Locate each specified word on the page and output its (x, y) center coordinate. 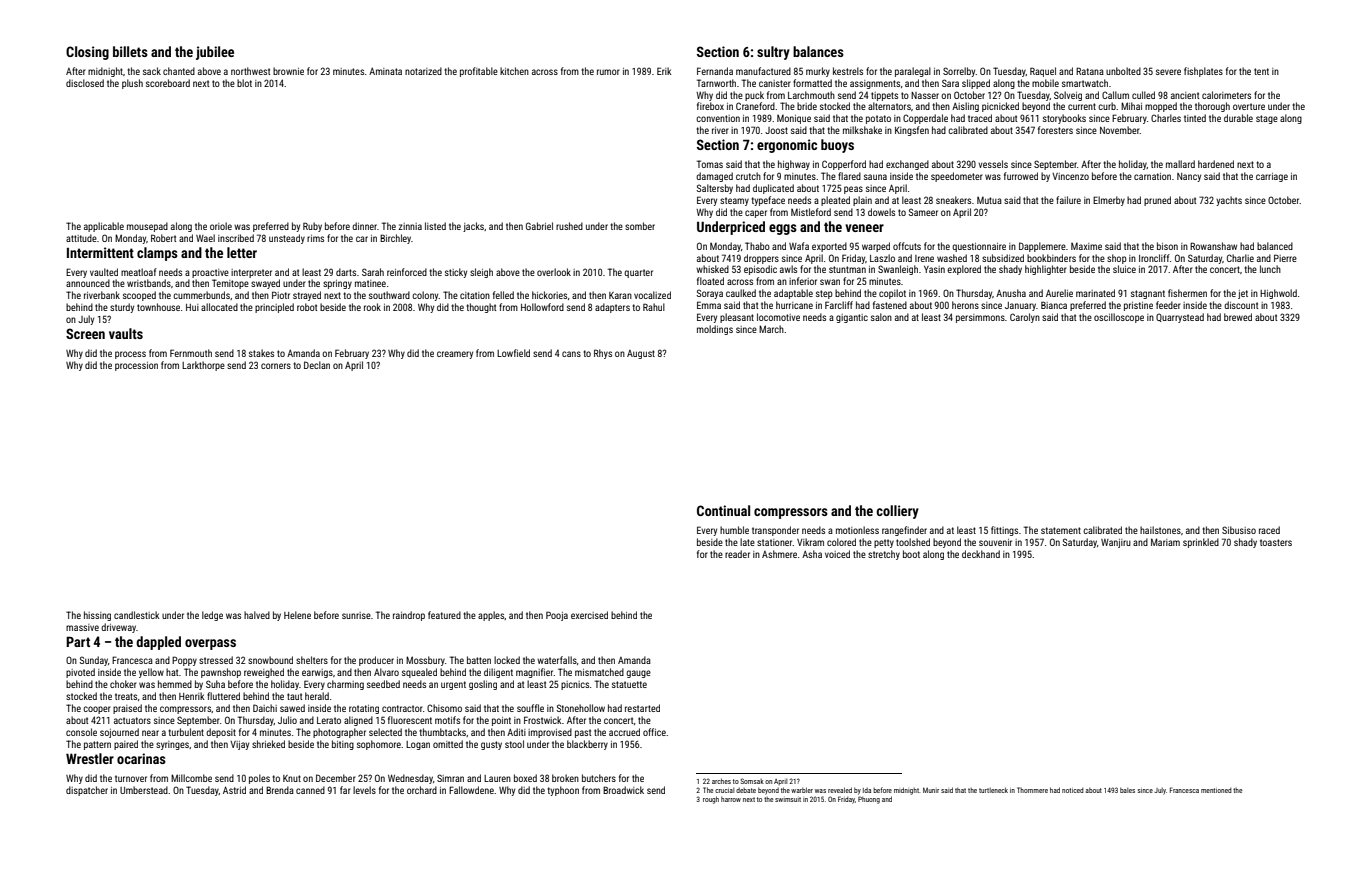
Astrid (234, 790)
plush (132, 84)
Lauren (497, 778)
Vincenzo (1070, 176)
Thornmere (1032, 790)
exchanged (907, 165)
